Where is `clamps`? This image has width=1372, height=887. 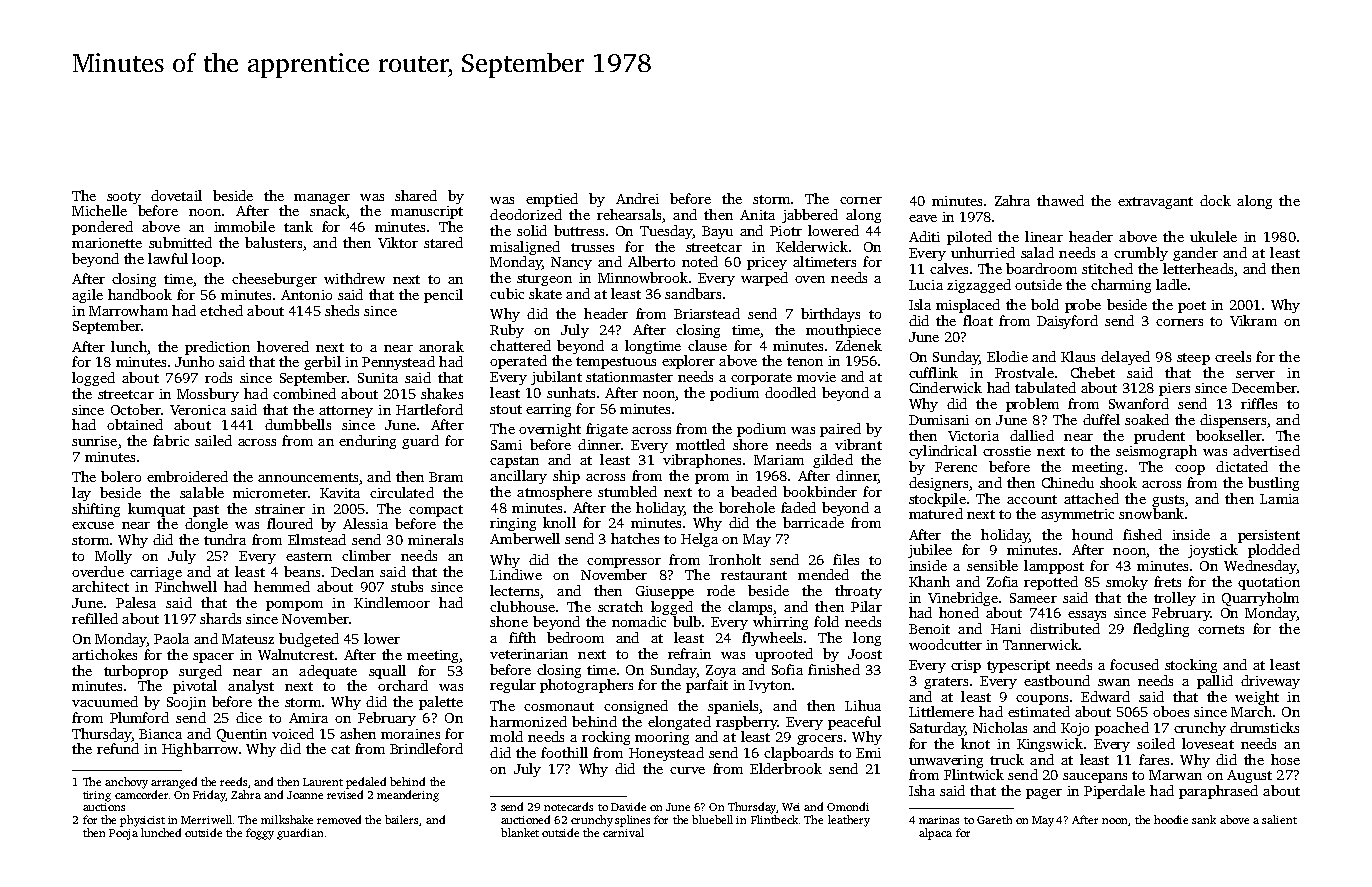 clamps is located at coordinates (750, 608).
